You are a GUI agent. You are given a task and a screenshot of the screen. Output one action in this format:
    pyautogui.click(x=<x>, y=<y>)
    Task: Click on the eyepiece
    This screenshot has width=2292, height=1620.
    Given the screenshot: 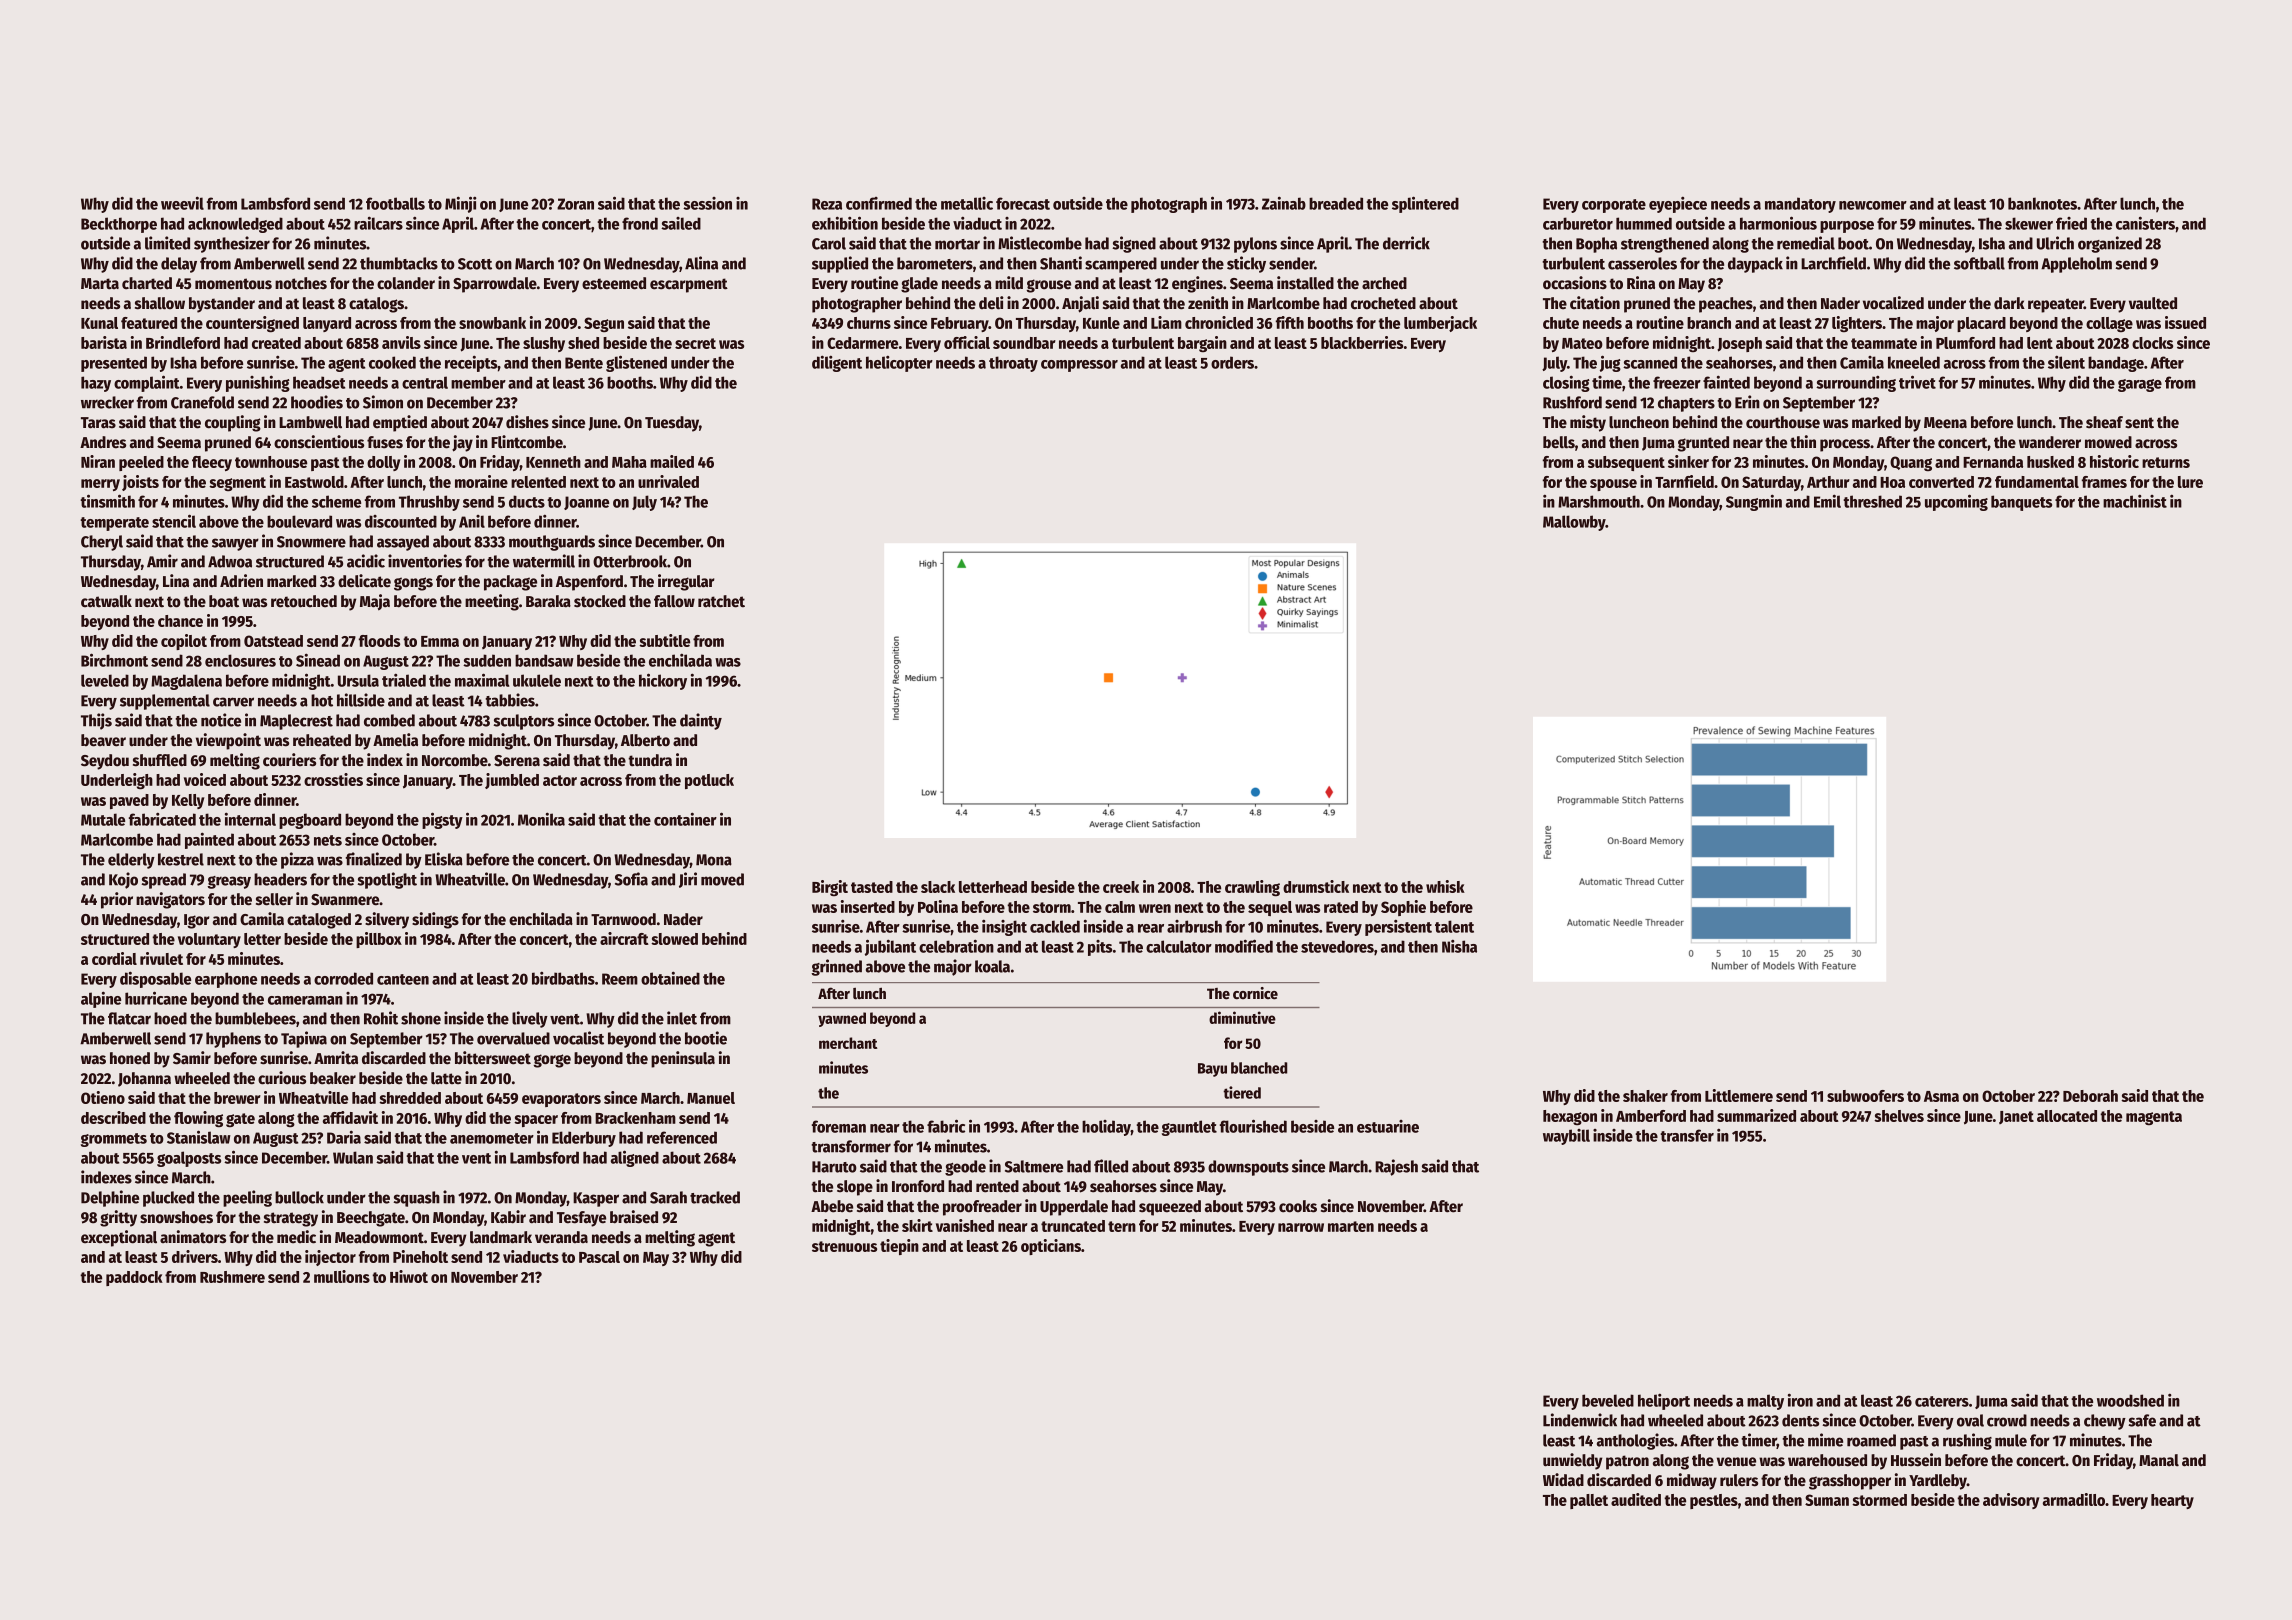 What is the action you would take?
    pyautogui.click(x=1678, y=205)
